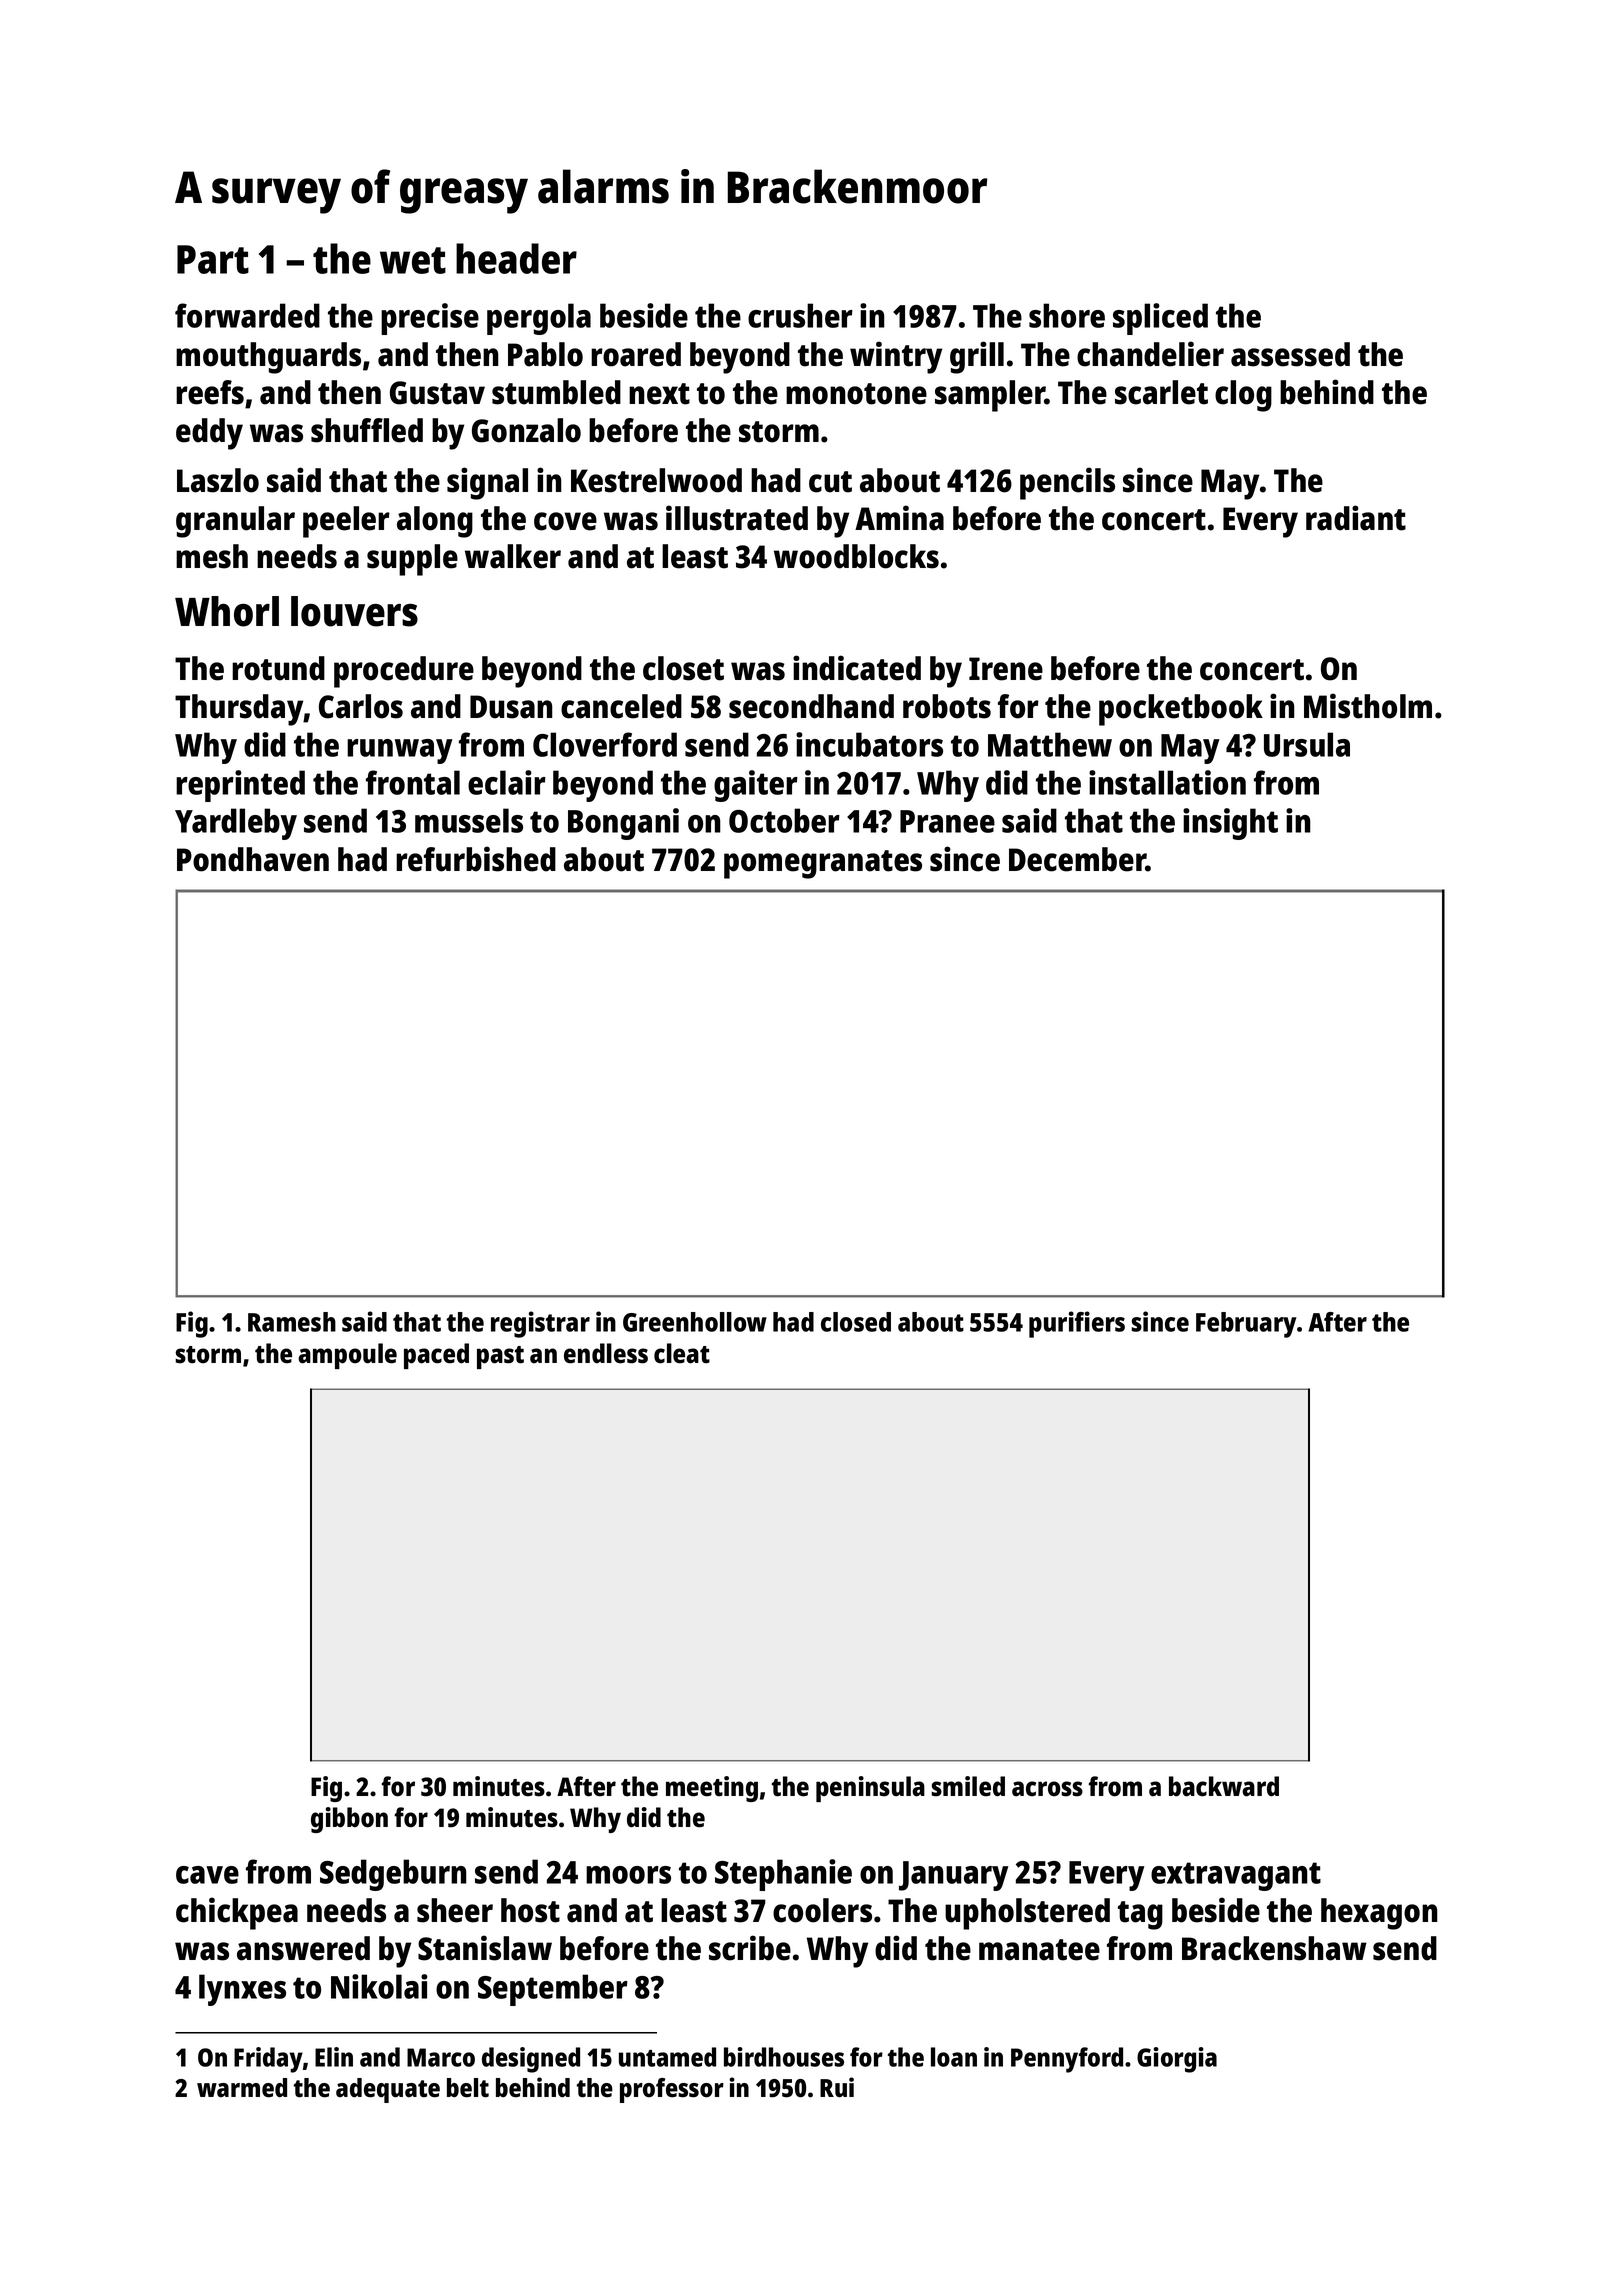 The image size is (1620, 2292). I want to click on ampoule, so click(347, 1356).
